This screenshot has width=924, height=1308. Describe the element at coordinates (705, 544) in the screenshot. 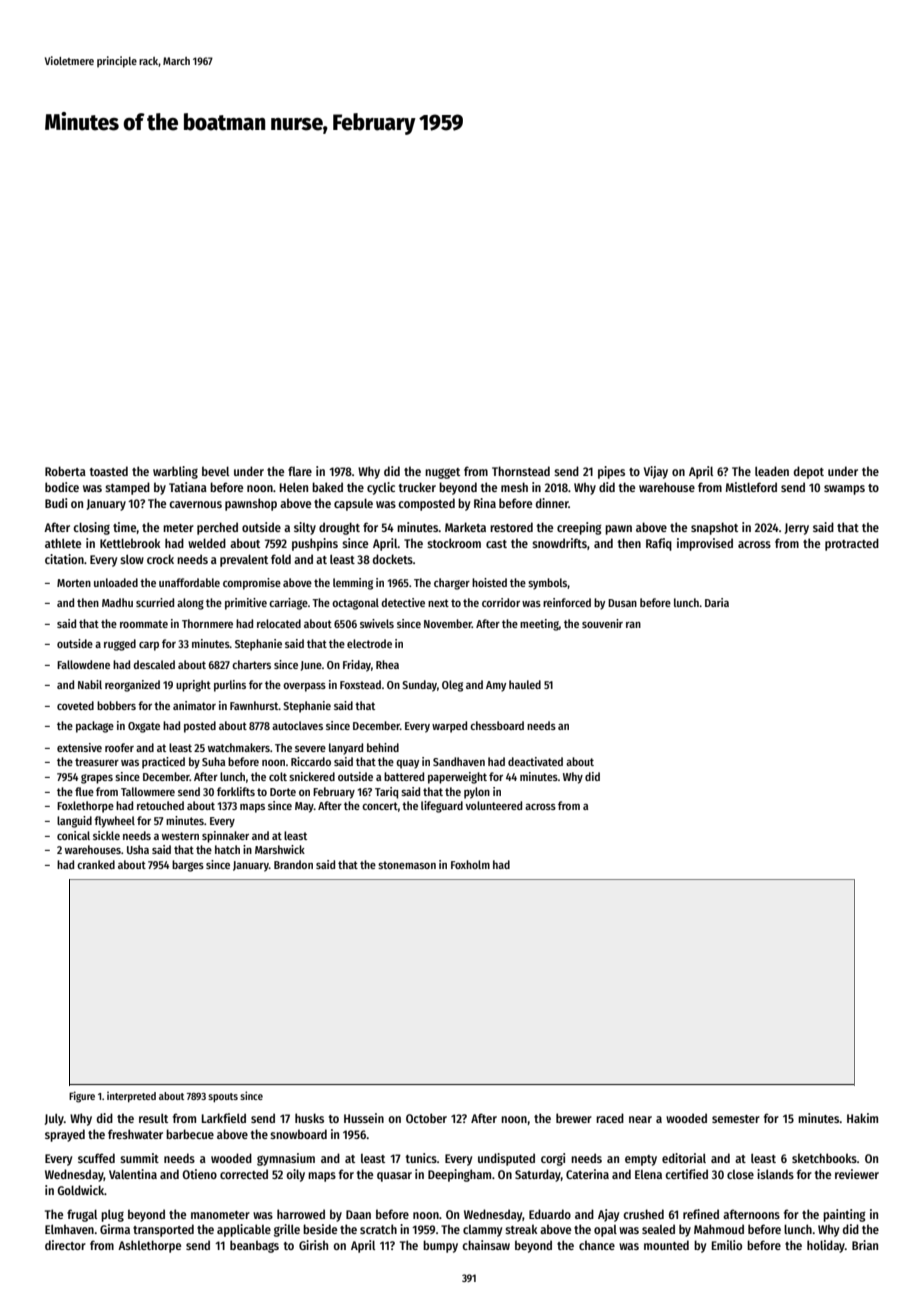

I see `improvised` at that location.
